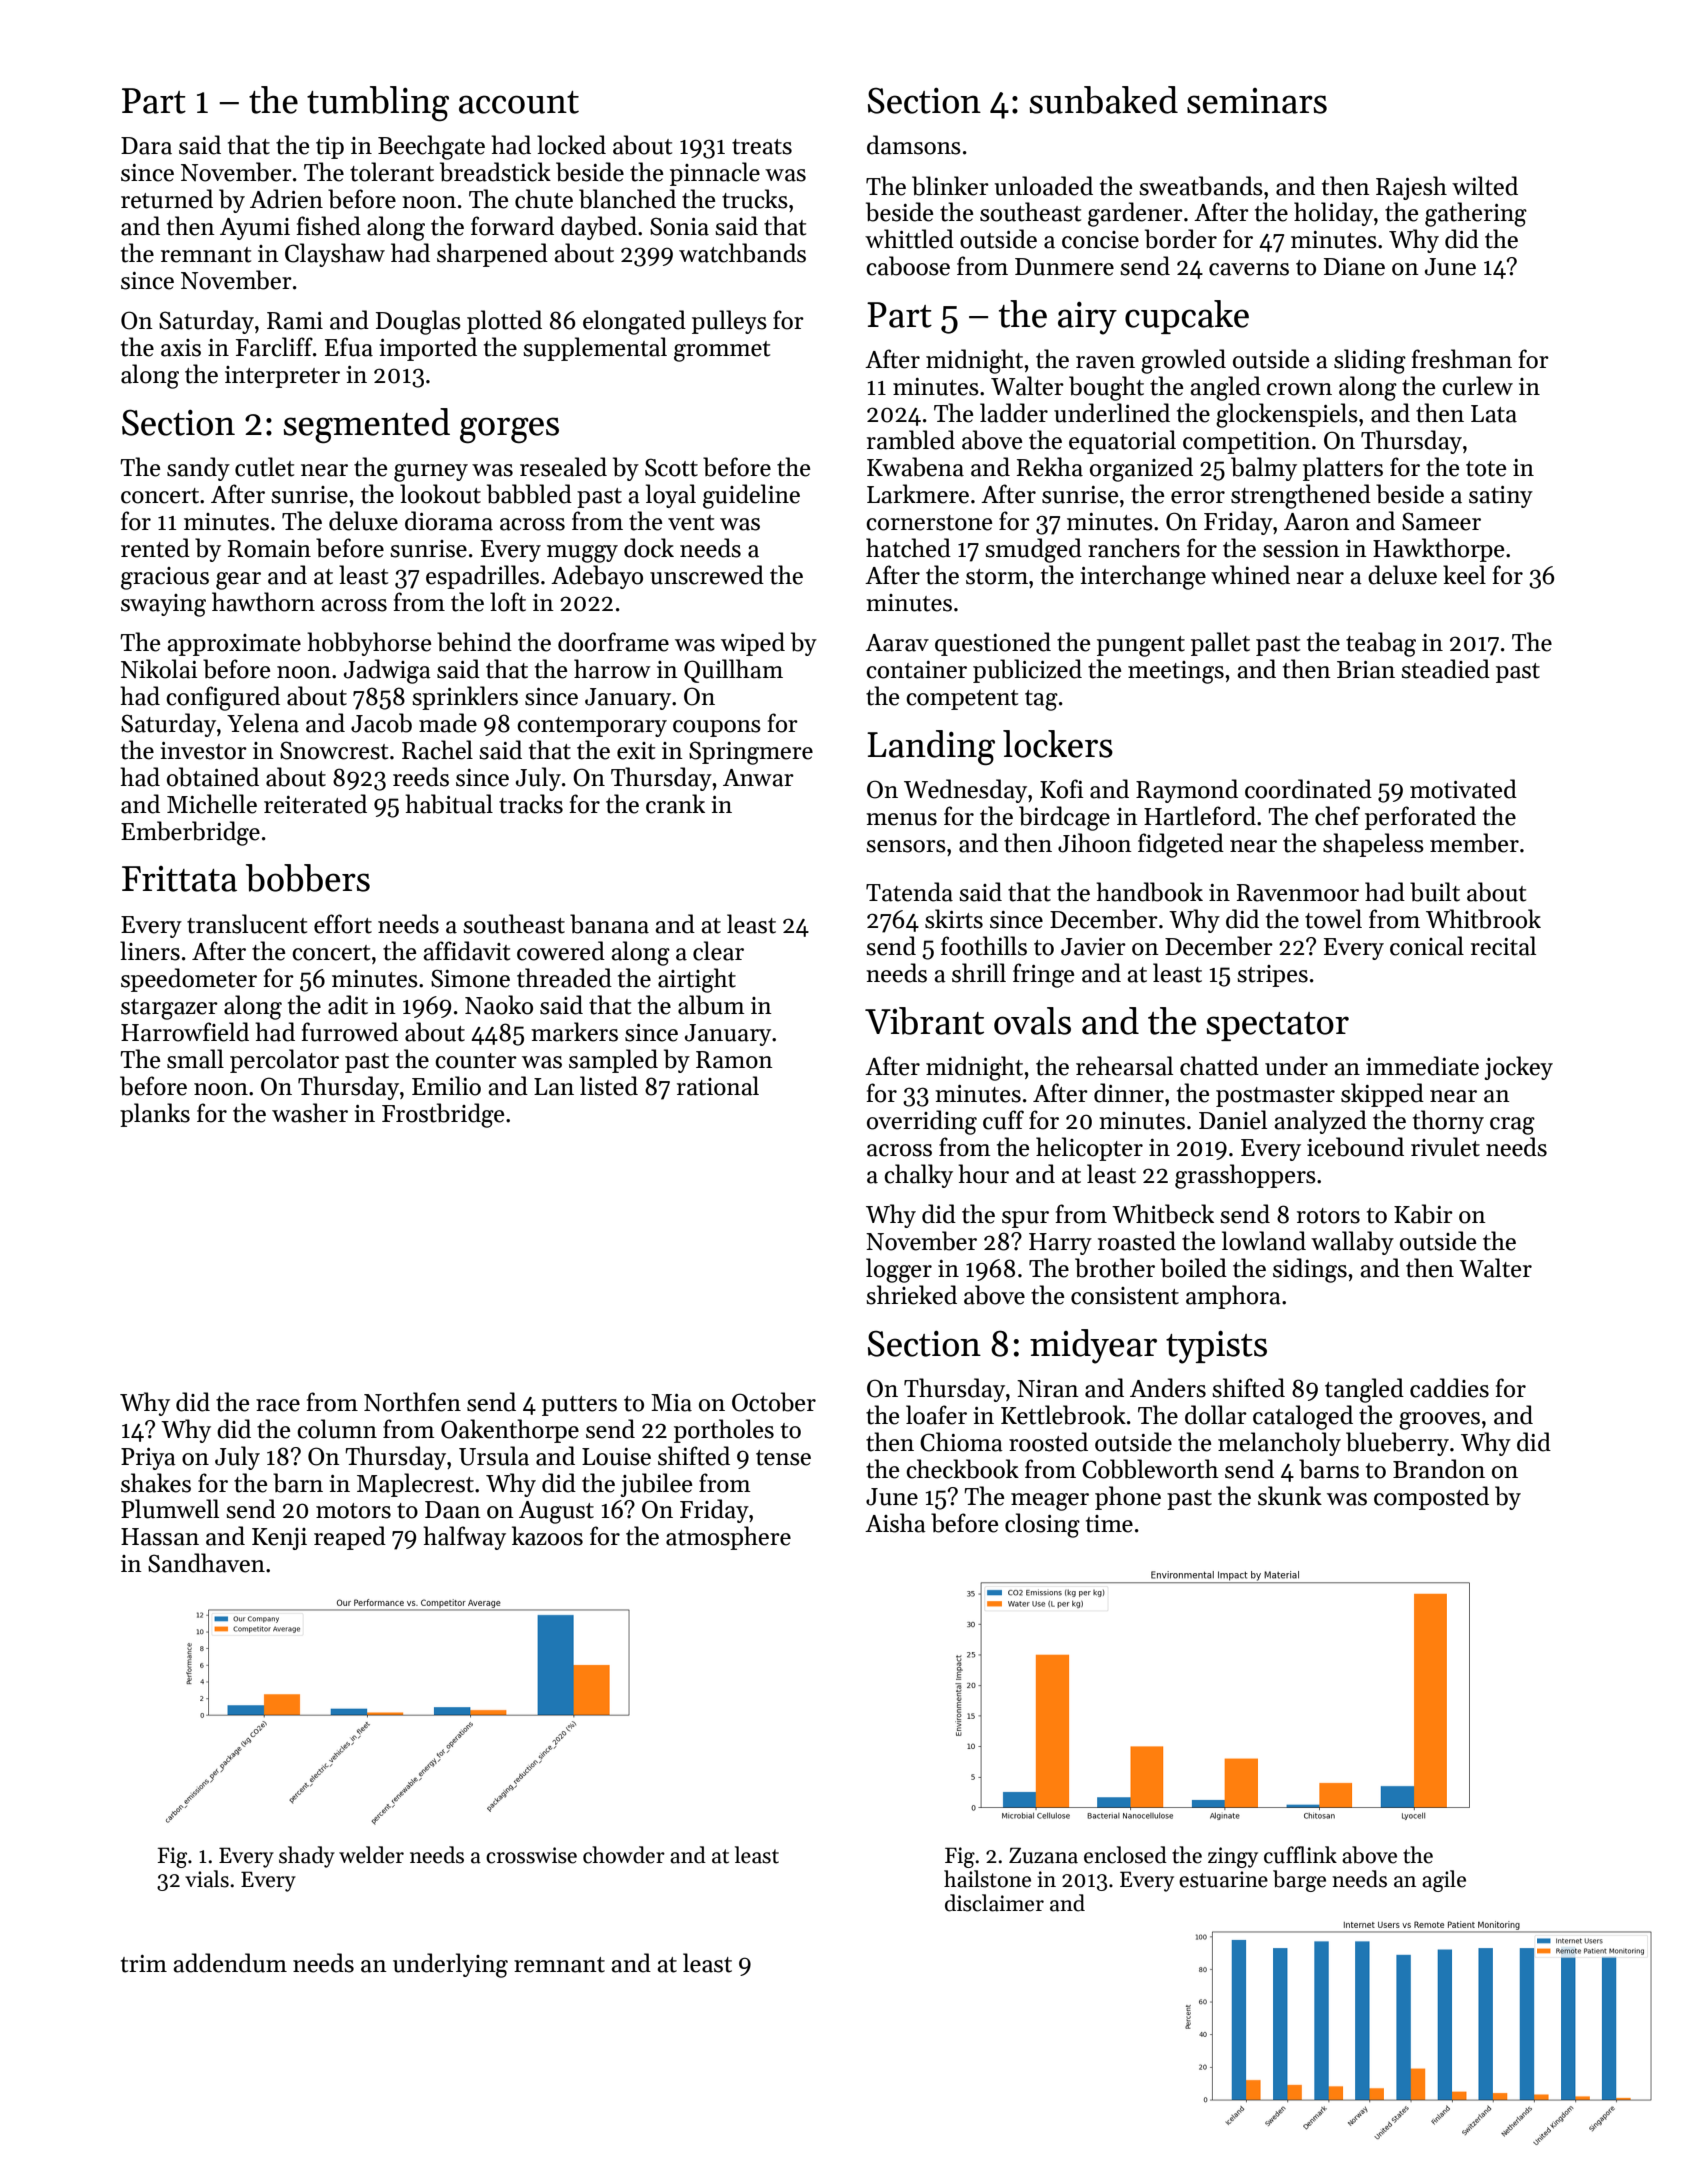 Image resolution: width=1683 pixels, height=2178 pixels. What do you see at coordinates (1233, 1857) in the screenshot?
I see `zingy` at bounding box center [1233, 1857].
